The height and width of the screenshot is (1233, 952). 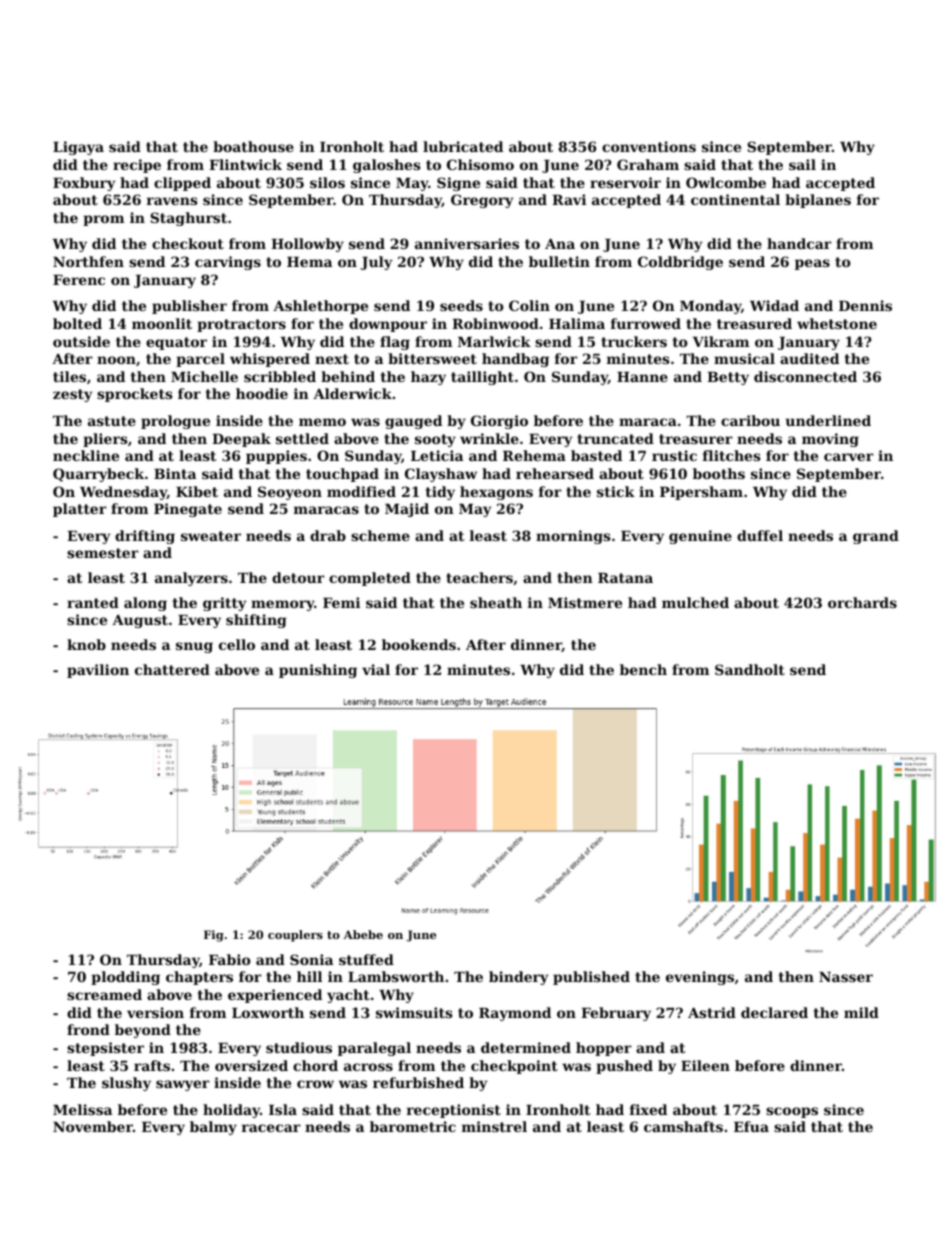 I want to click on puppies, so click(x=276, y=457).
